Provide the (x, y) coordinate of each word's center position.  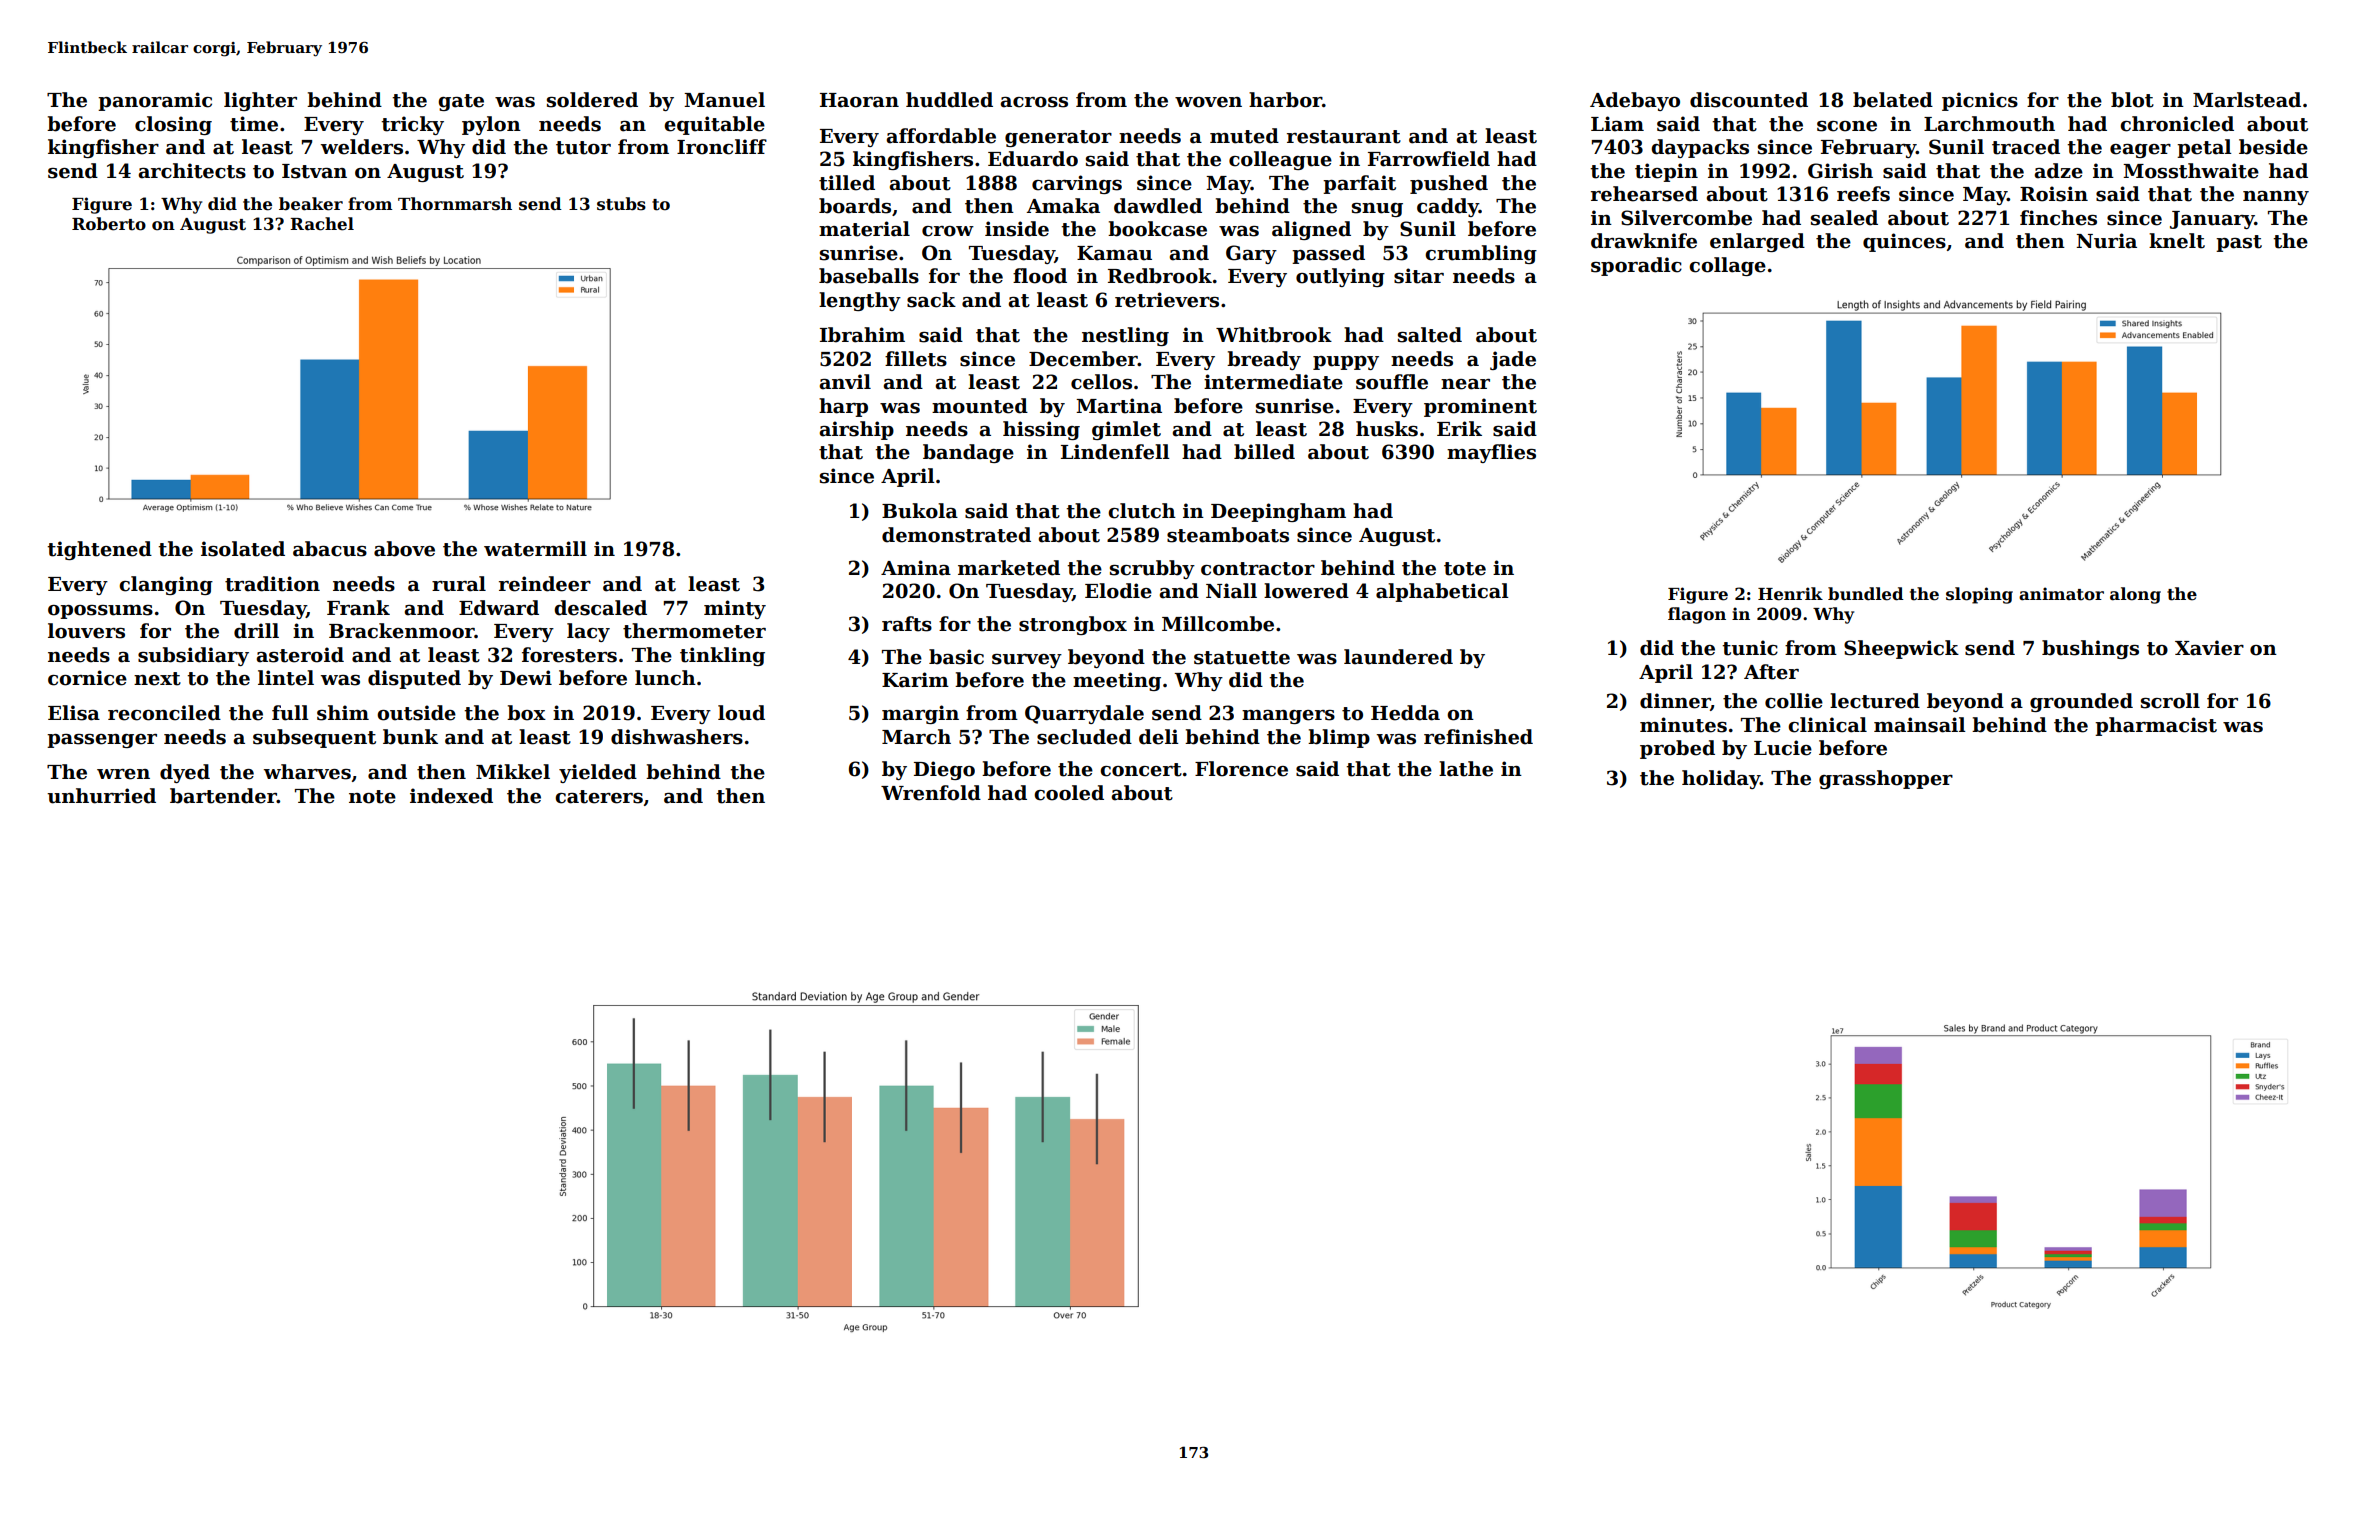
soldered (592, 100)
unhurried (101, 796)
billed (1264, 452)
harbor (1285, 100)
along (2135, 595)
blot (2132, 100)
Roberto (109, 224)
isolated (243, 549)
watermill (535, 549)
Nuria (2107, 241)
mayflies (1491, 453)
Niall (1231, 591)
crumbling (1481, 254)
